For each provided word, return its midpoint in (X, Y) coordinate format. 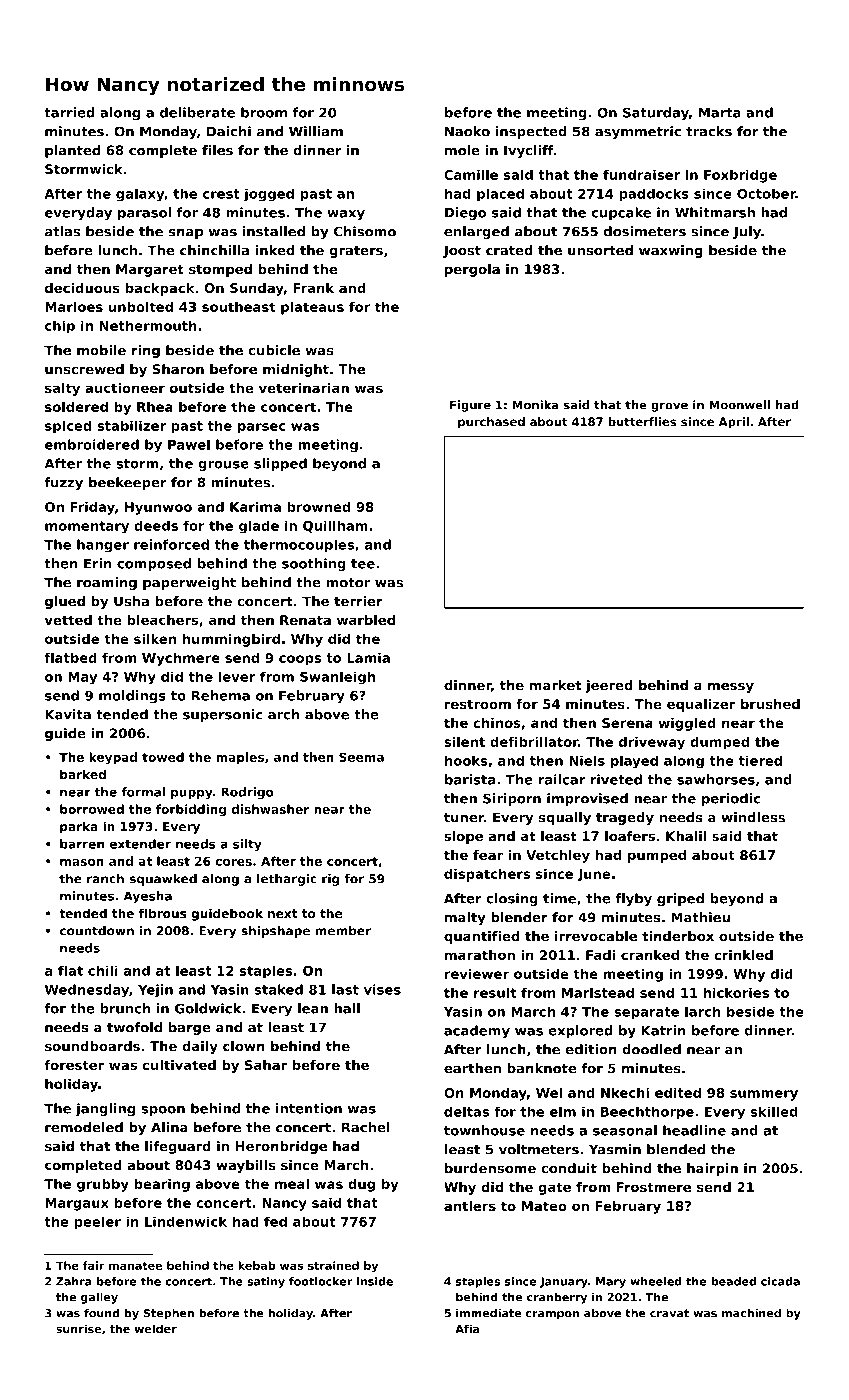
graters (356, 252)
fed (275, 1221)
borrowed (92, 809)
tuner (464, 818)
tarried (69, 112)
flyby (633, 899)
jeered (609, 686)
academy (477, 1032)
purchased (491, 423)
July (747, 232)
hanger (103, 546)
